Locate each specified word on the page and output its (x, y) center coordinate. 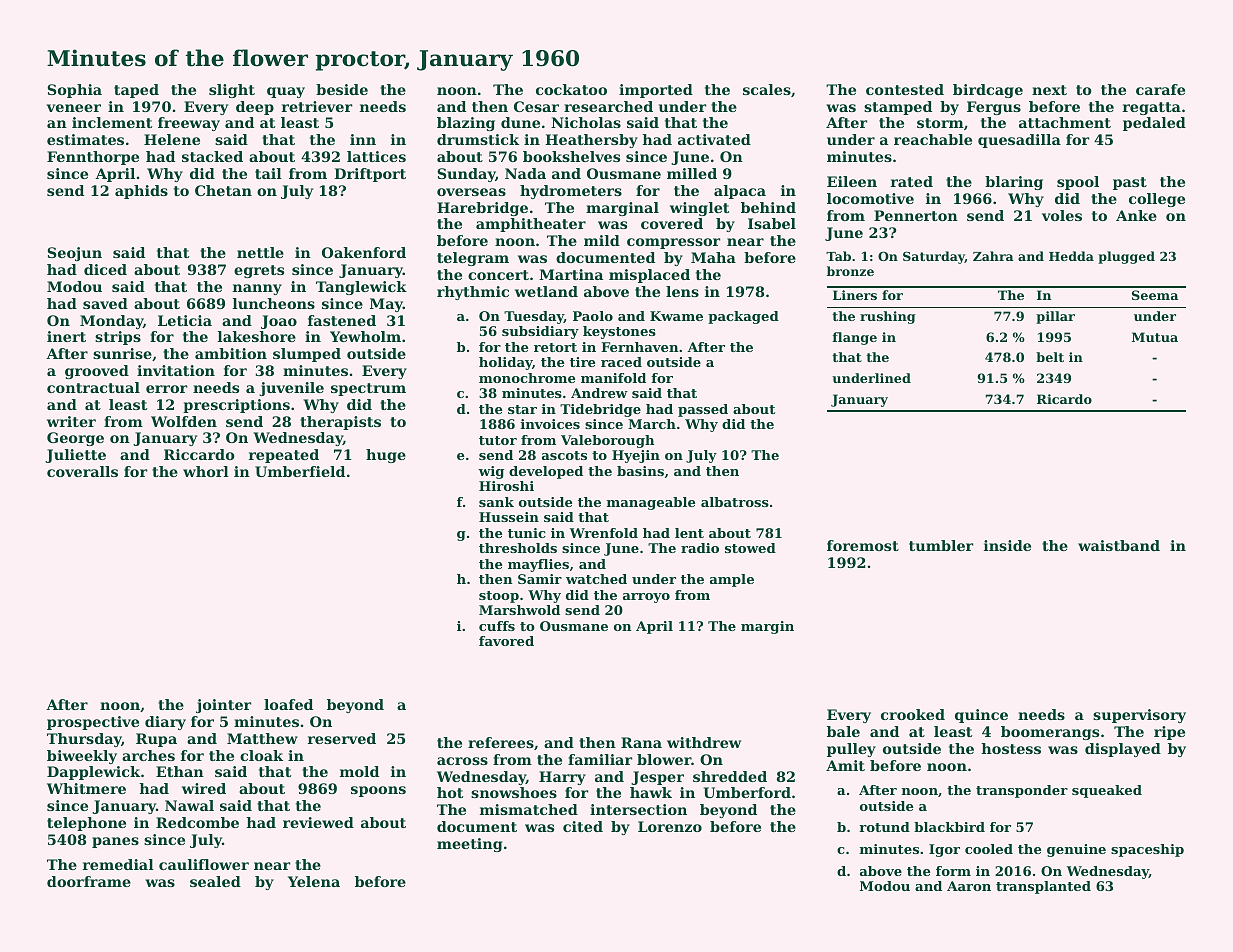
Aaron (969, 886)
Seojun (74, 254)
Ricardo (1064, 399)
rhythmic (473, 293)
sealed (215, 881)
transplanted (1043, 887)
